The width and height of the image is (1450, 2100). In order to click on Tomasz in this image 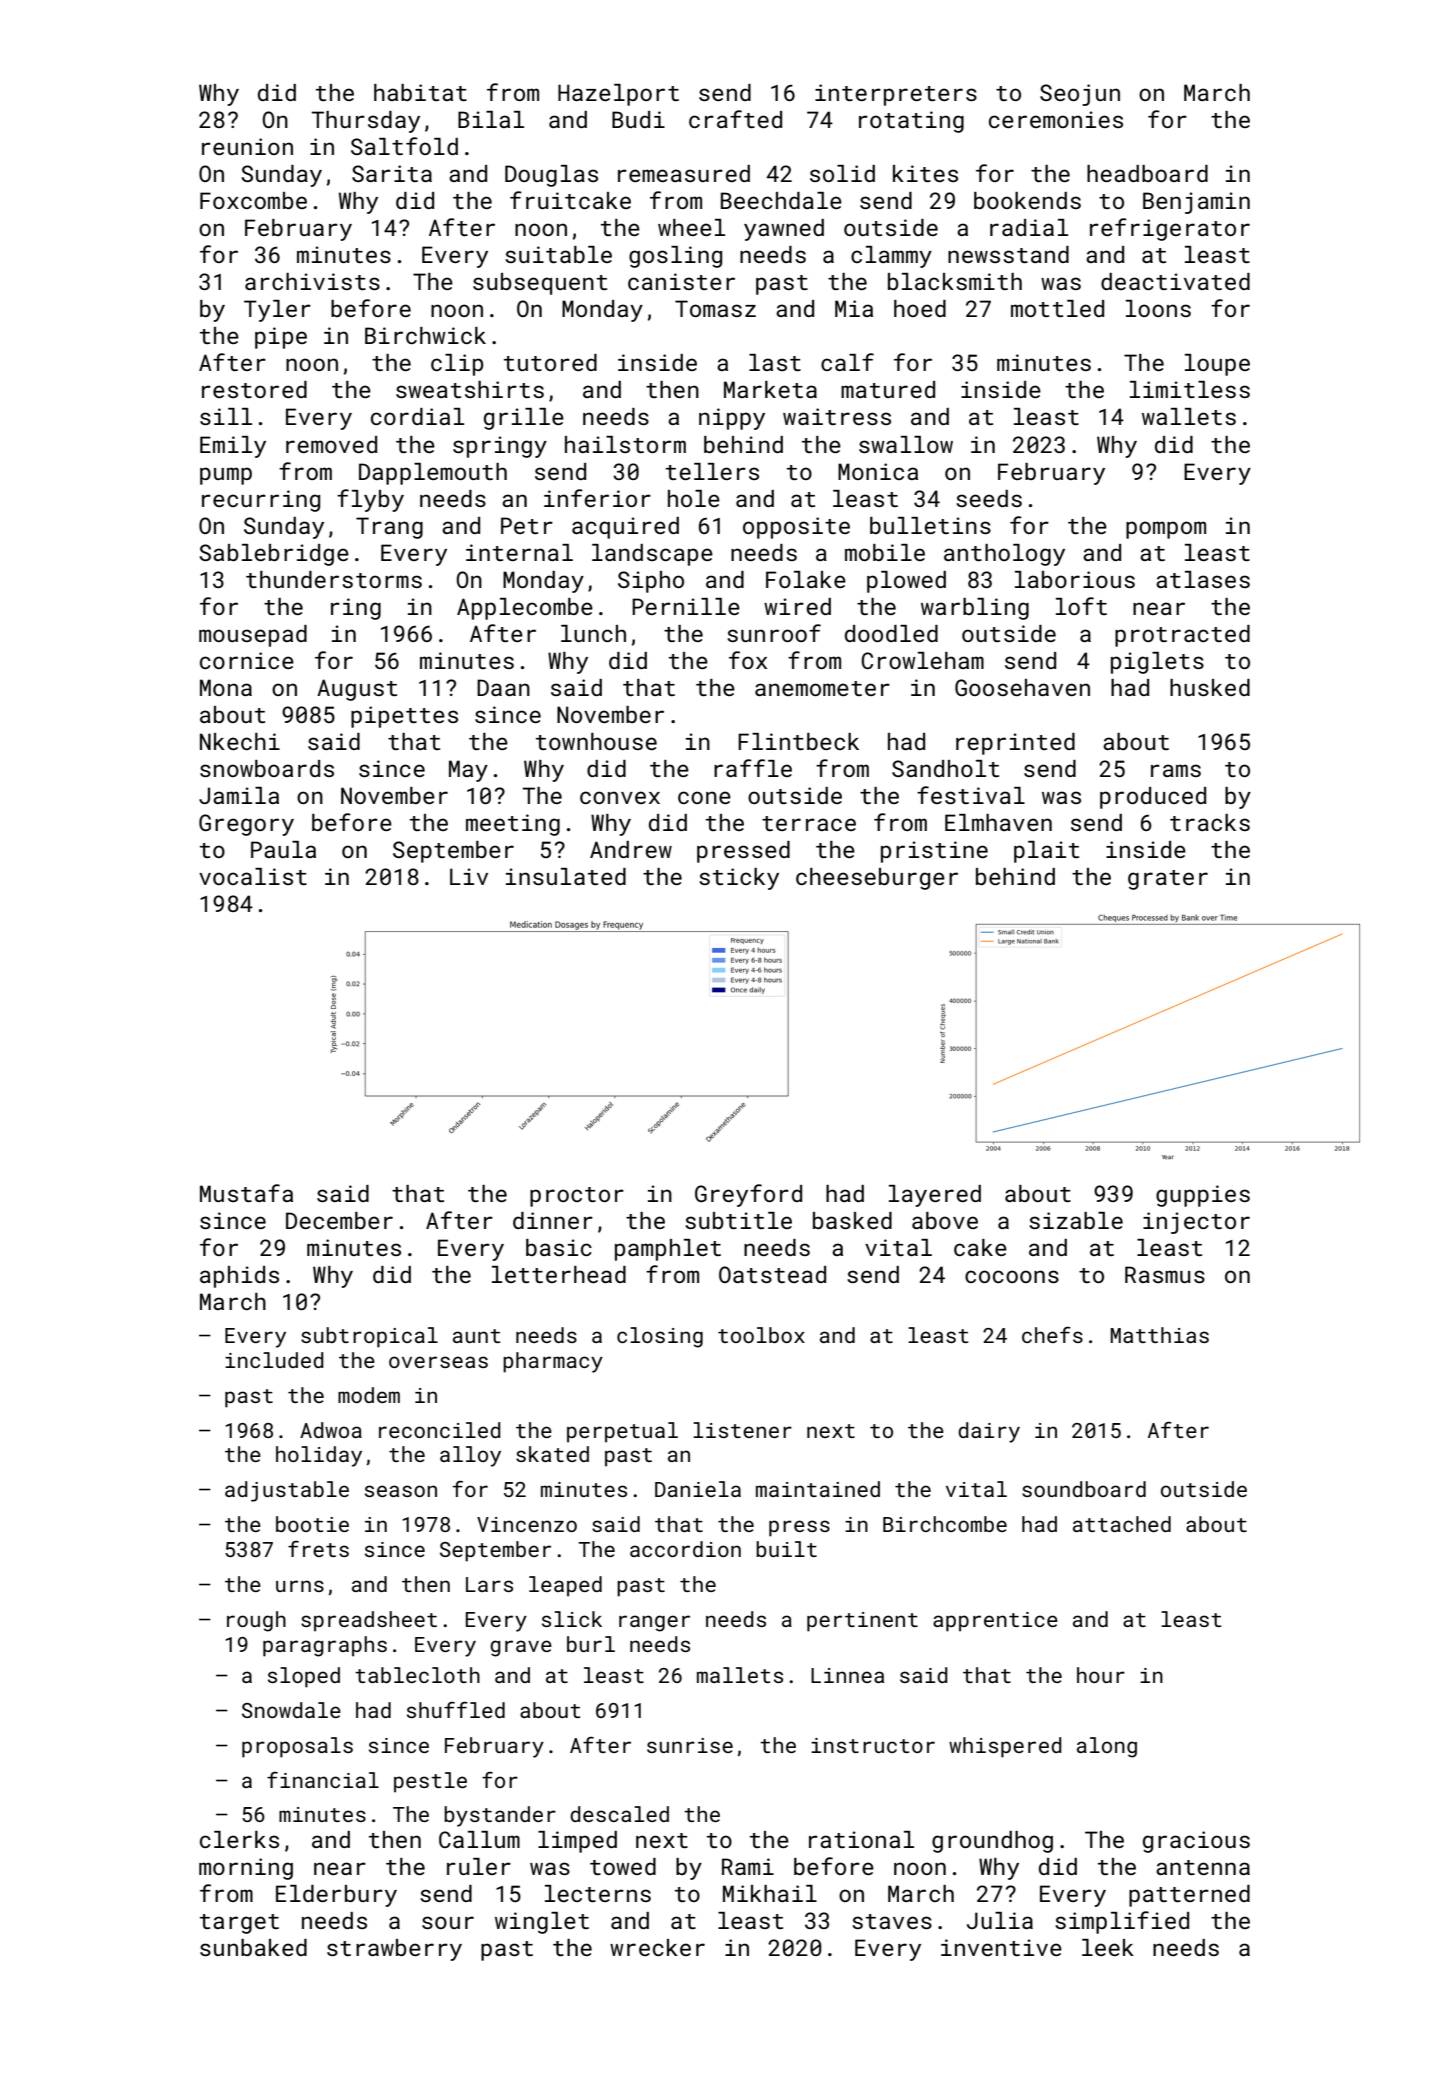, I will do `click(715, 308)`.
